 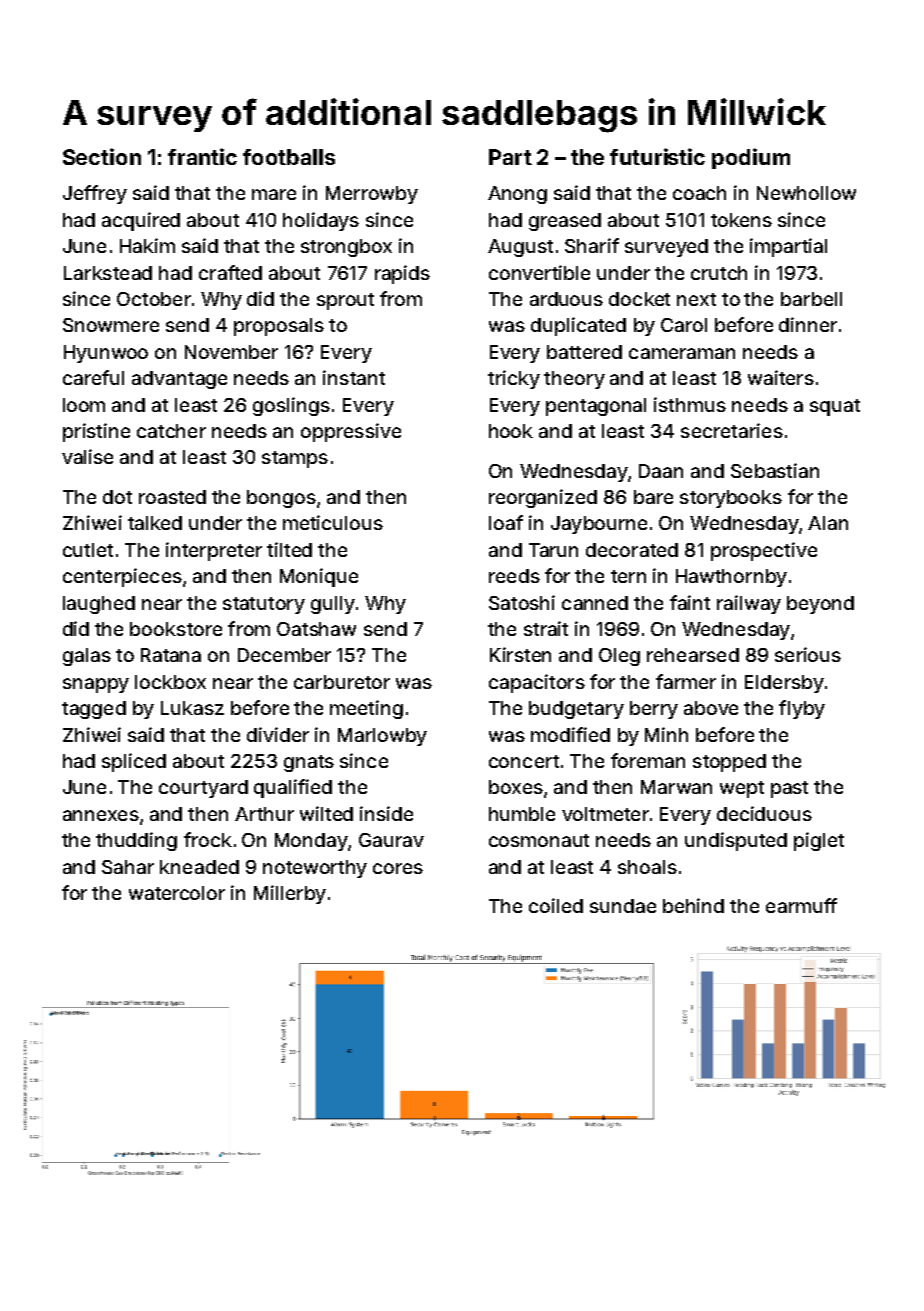 I want to click on Daan, so click(x=661, y=471).
